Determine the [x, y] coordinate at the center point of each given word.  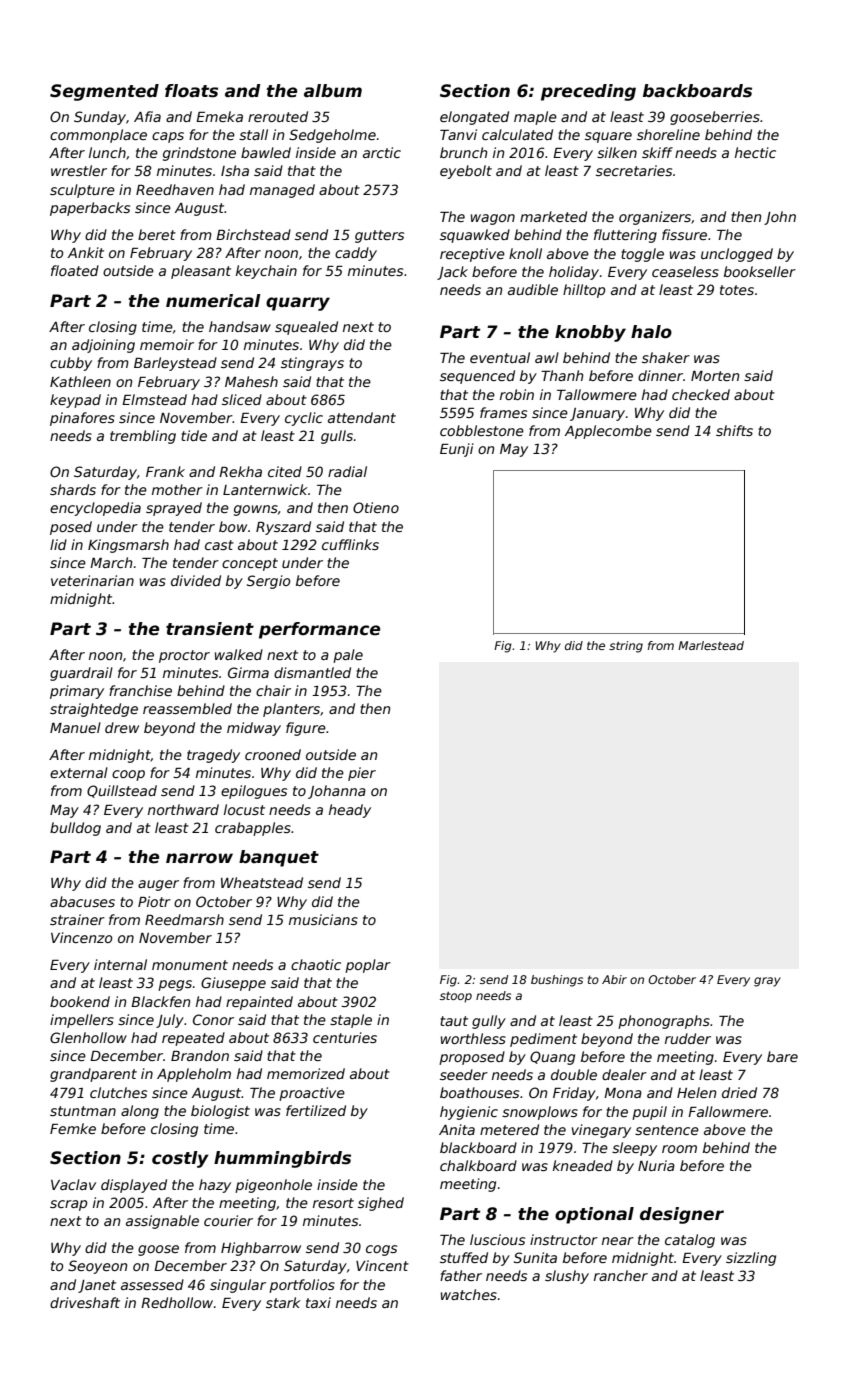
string [626, 647]
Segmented [104, 92]
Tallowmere [597, 394]
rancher [621, 1275]
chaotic [316, 964]
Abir [614, 979]
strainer [77, 919]
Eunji [457, 450]
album [333, 91]
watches [469, 1294]
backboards [697, 91]
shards [73, 489]
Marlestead [711, 645]
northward [183, 809]
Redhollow [177, 1302]
